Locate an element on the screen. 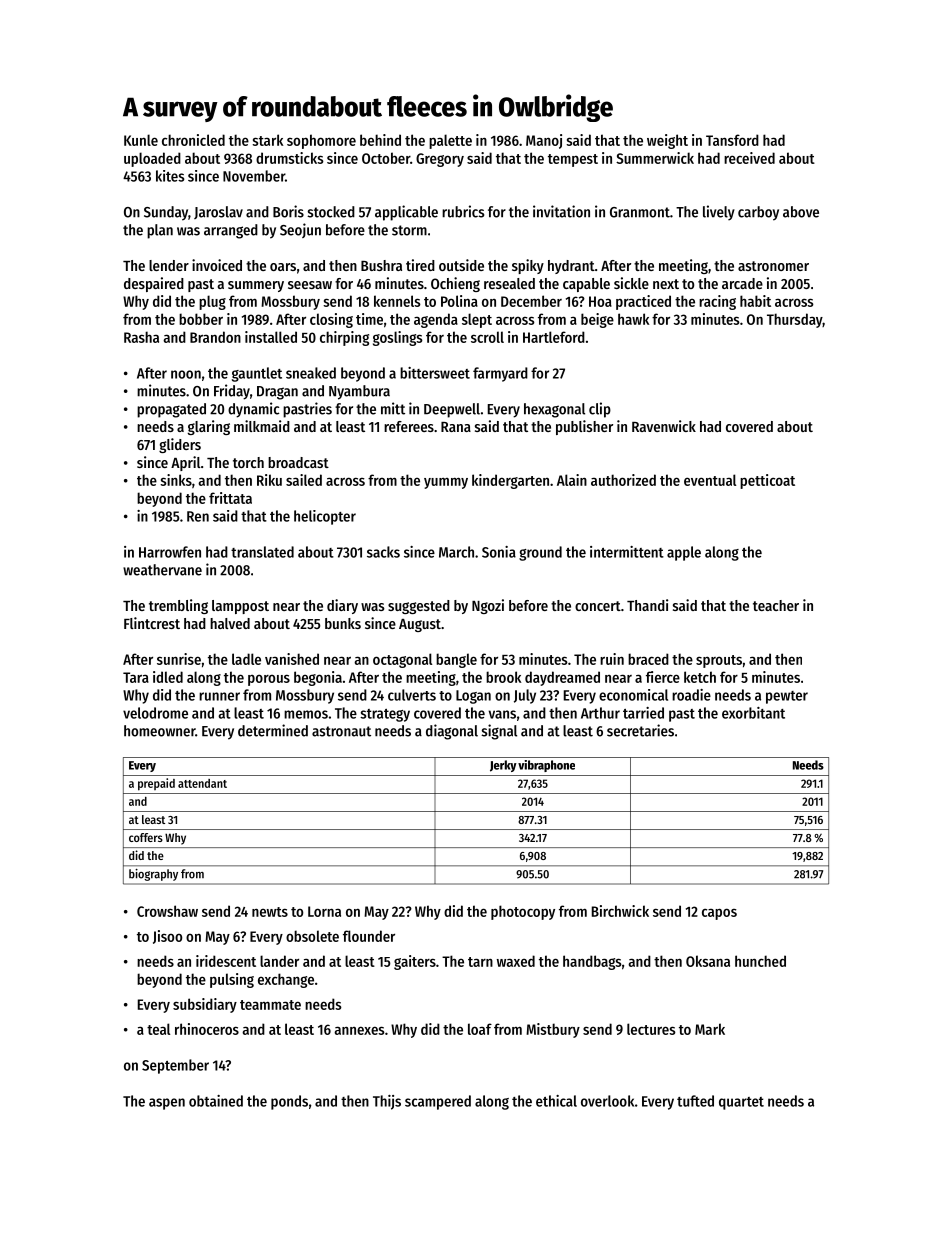 This screenshot has width=952, height=1233. scampered is located at coordinates (438, 1102).
